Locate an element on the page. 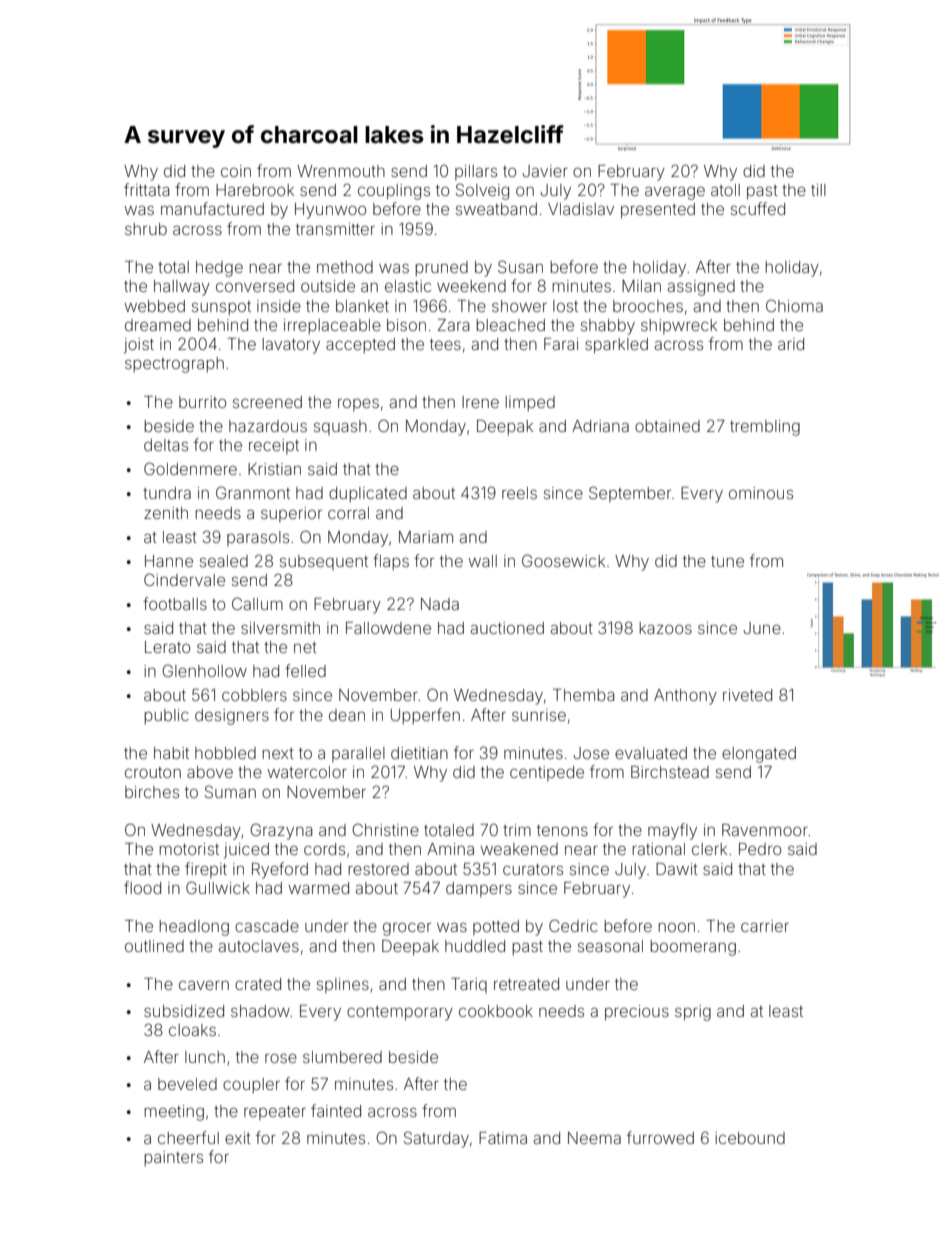  autoclaves is located at coordinates (259, 946).
